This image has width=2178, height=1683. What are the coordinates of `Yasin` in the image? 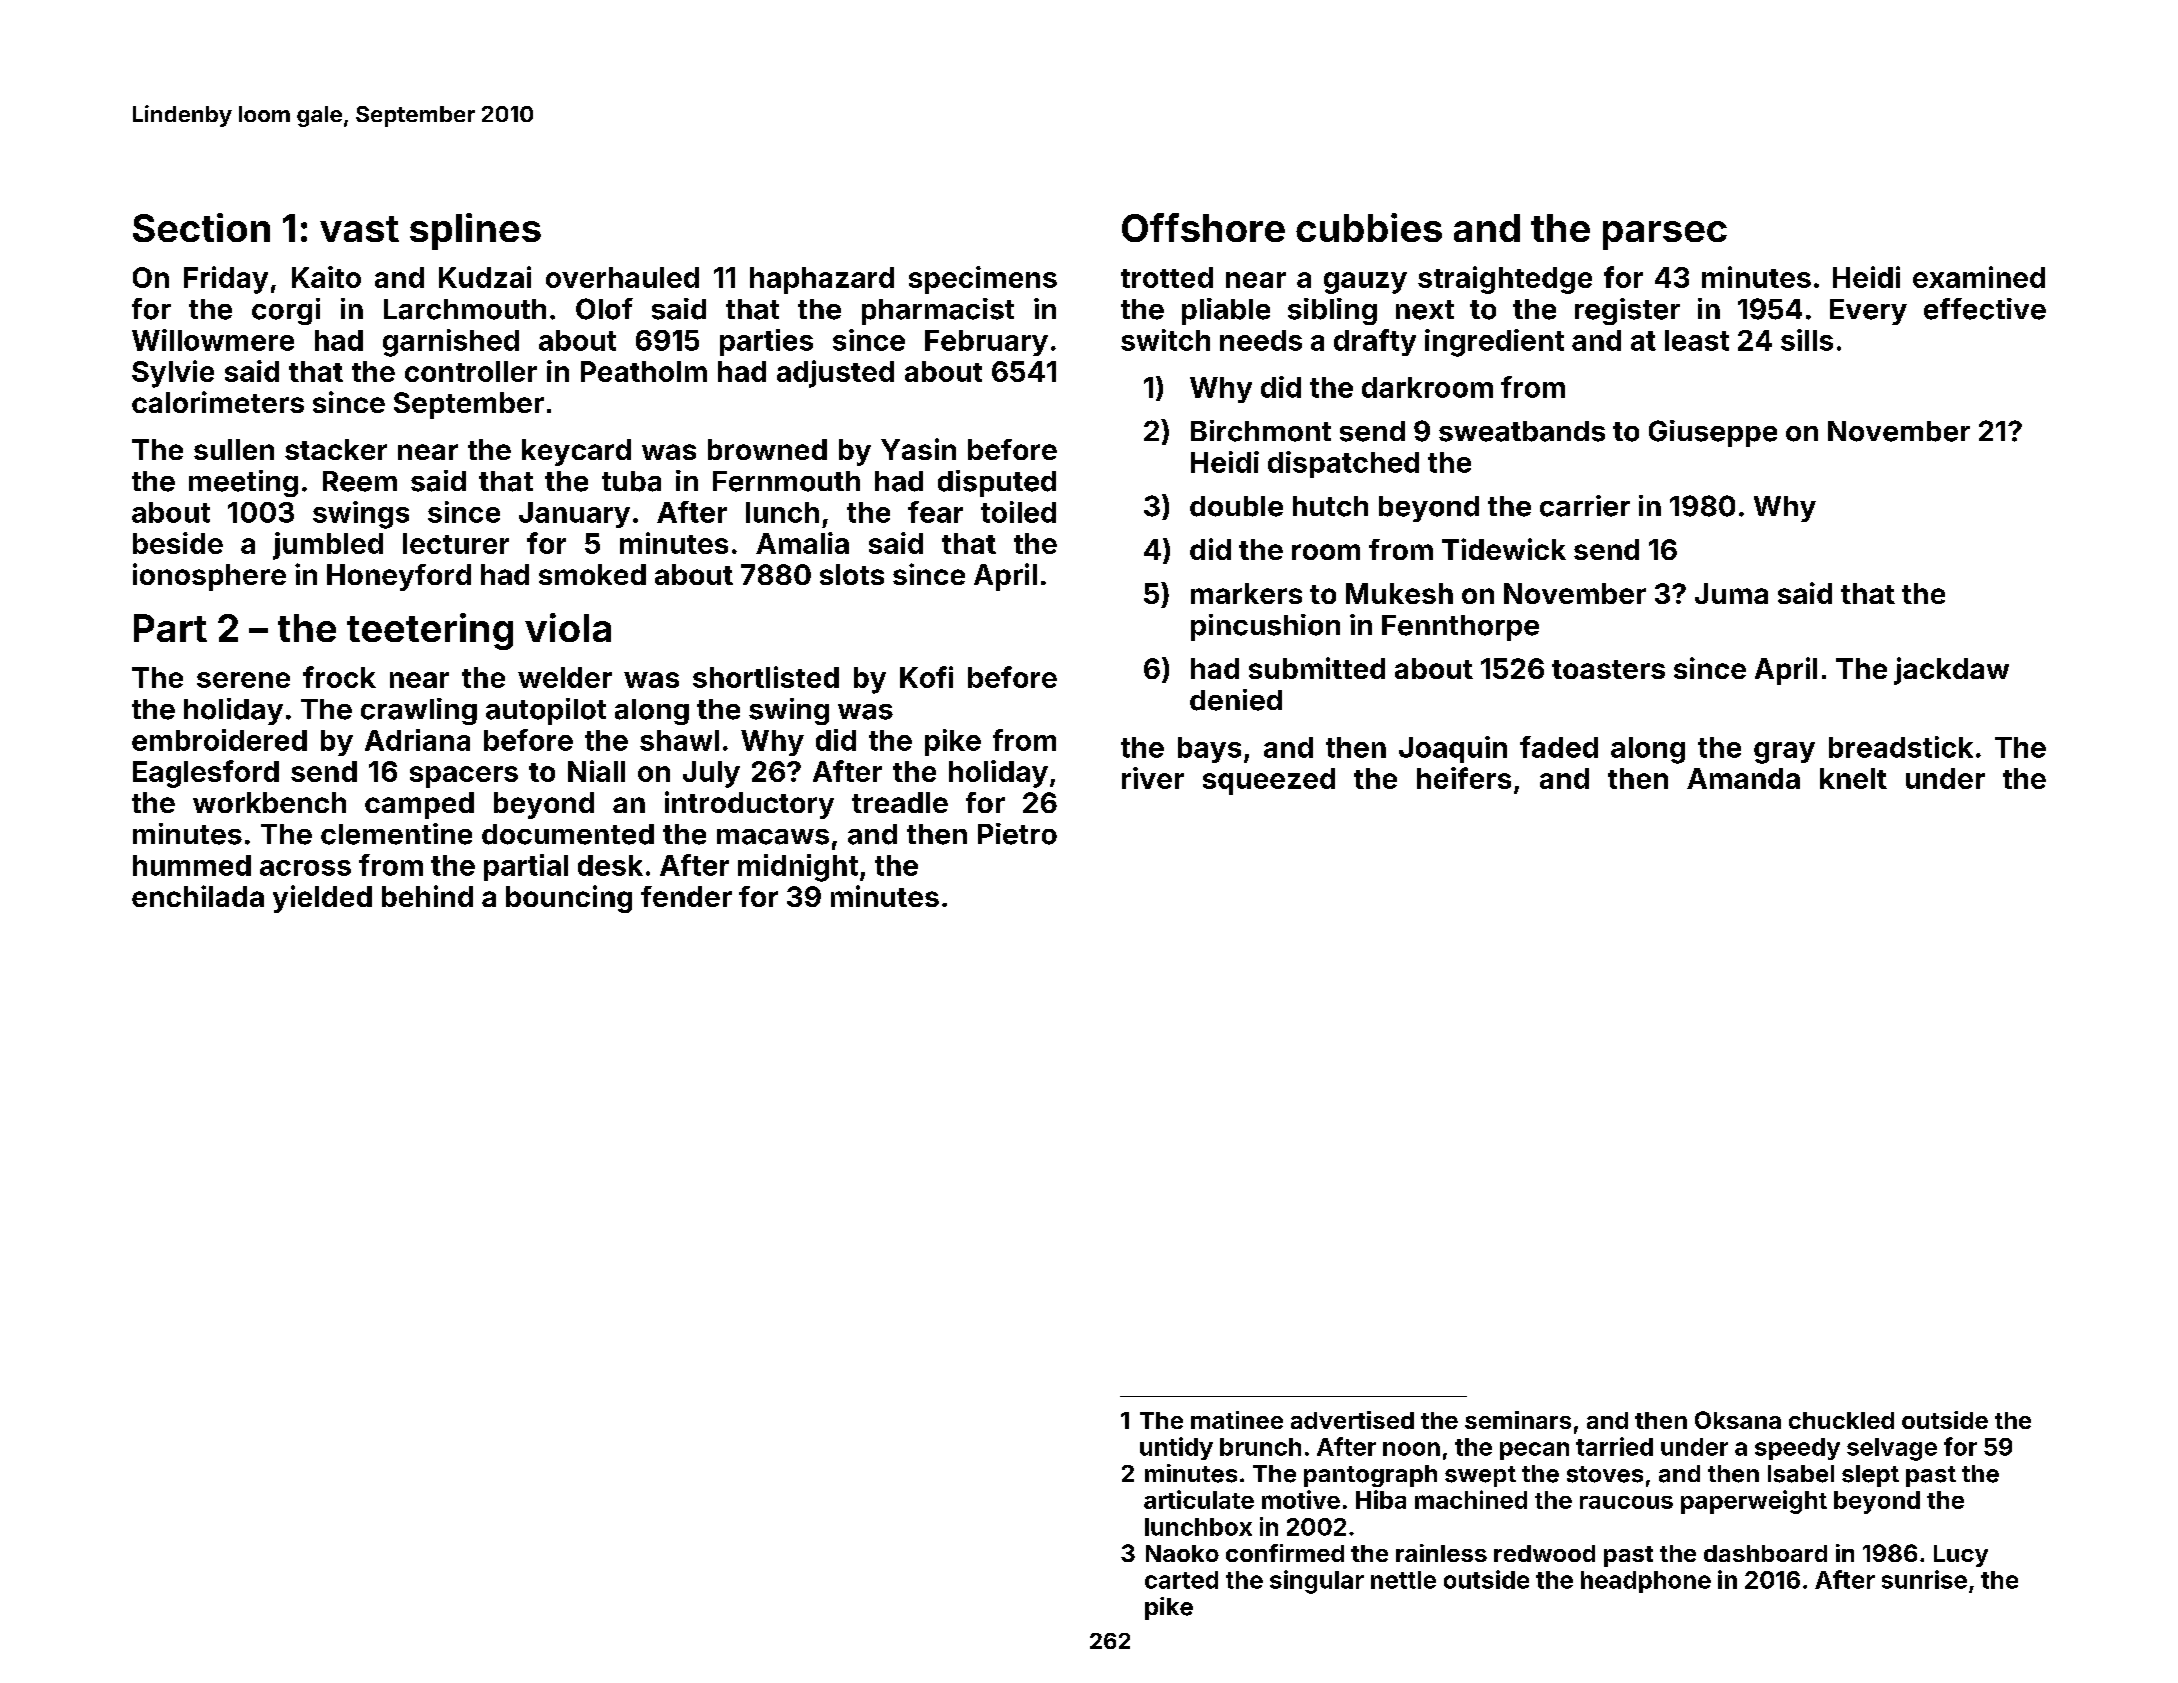 It's located at (918, 449).
